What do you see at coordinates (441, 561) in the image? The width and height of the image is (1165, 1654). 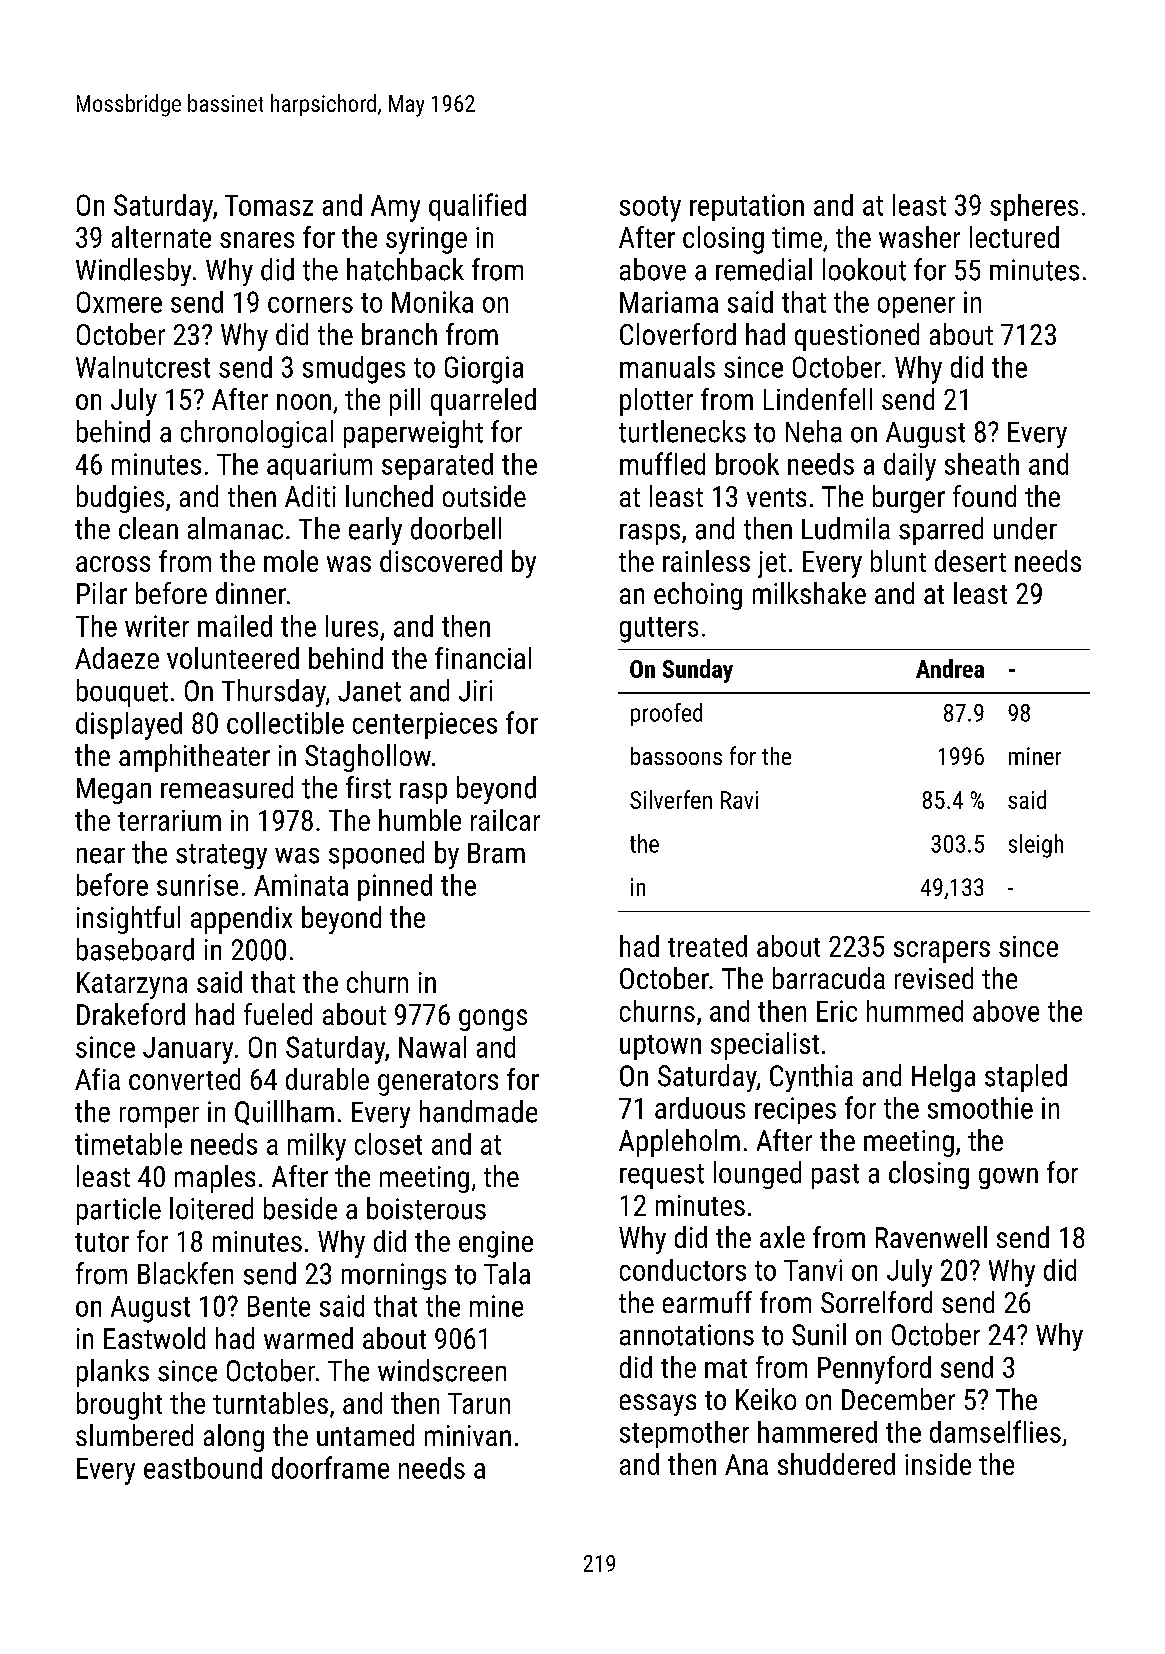 I see `discovered` at bounding box center [441, 561].
